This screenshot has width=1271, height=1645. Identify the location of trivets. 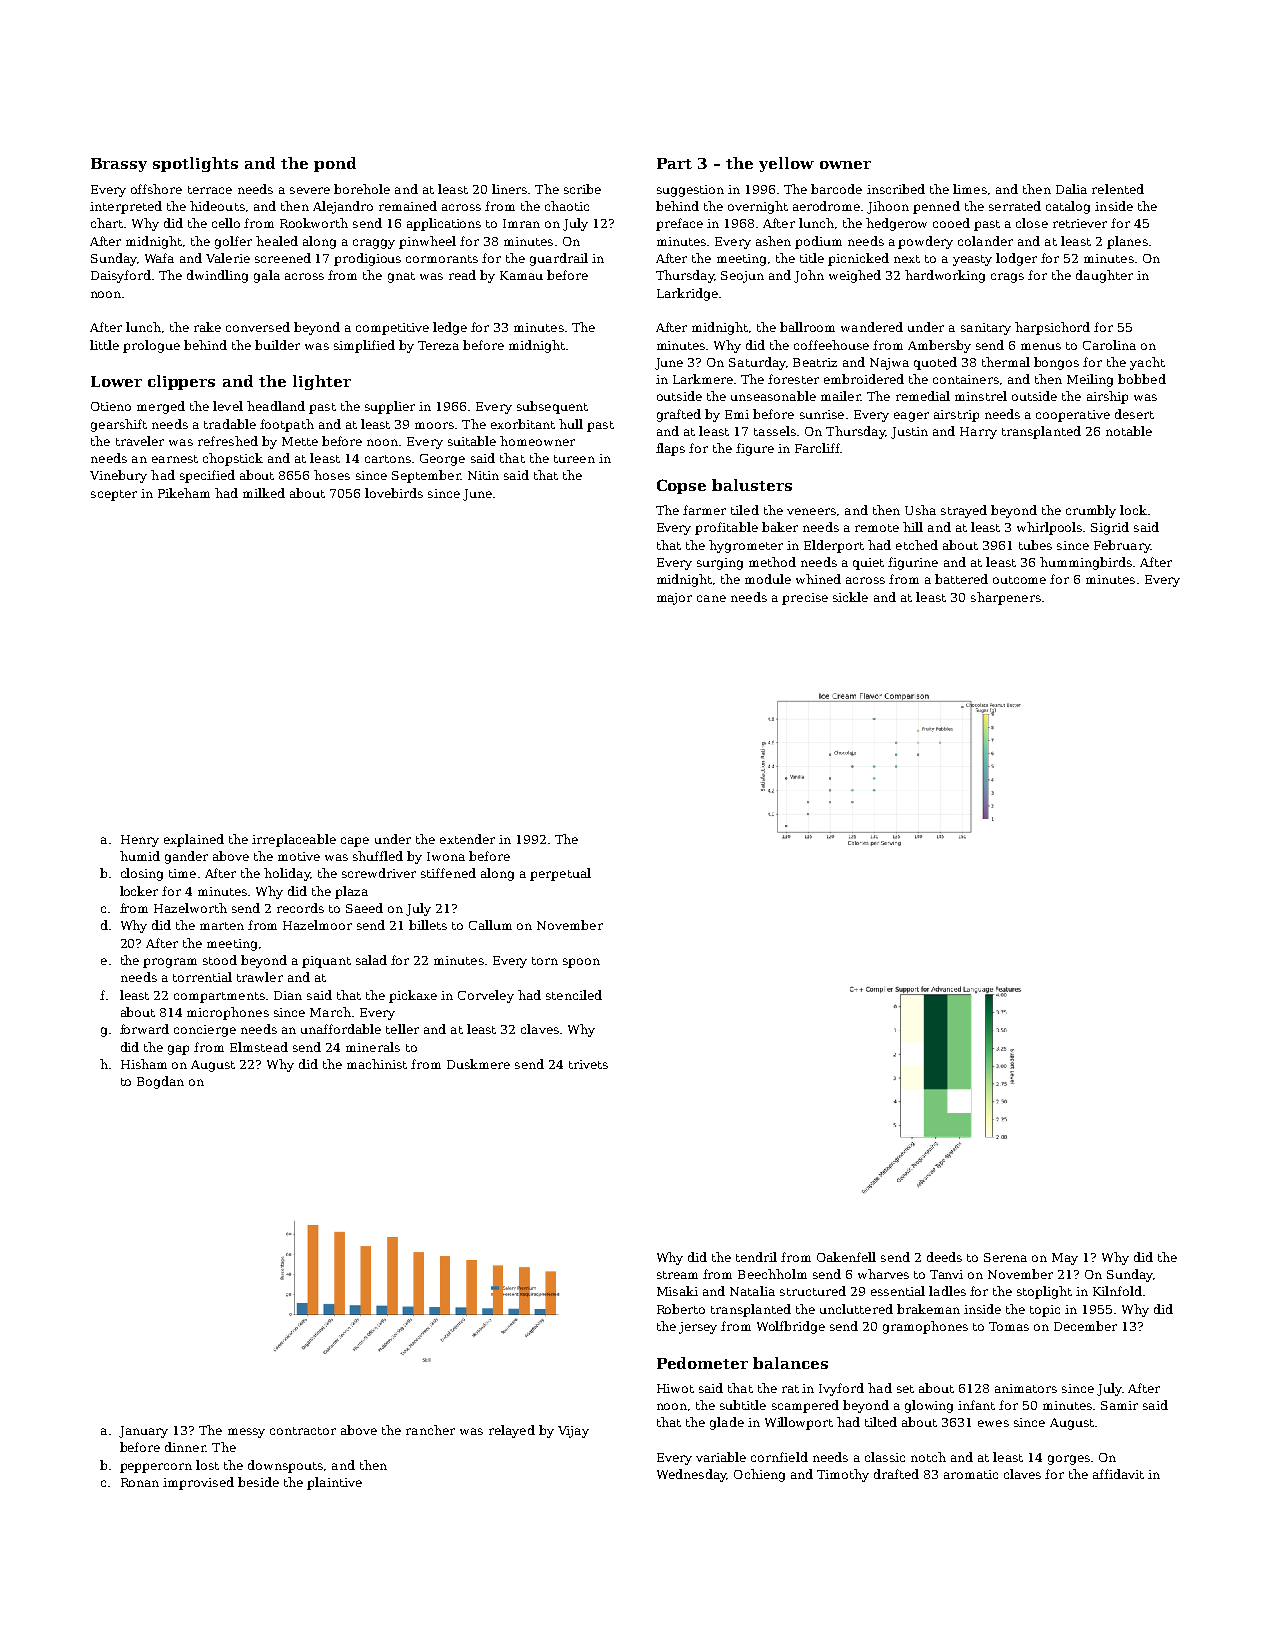
(588, 1064).
